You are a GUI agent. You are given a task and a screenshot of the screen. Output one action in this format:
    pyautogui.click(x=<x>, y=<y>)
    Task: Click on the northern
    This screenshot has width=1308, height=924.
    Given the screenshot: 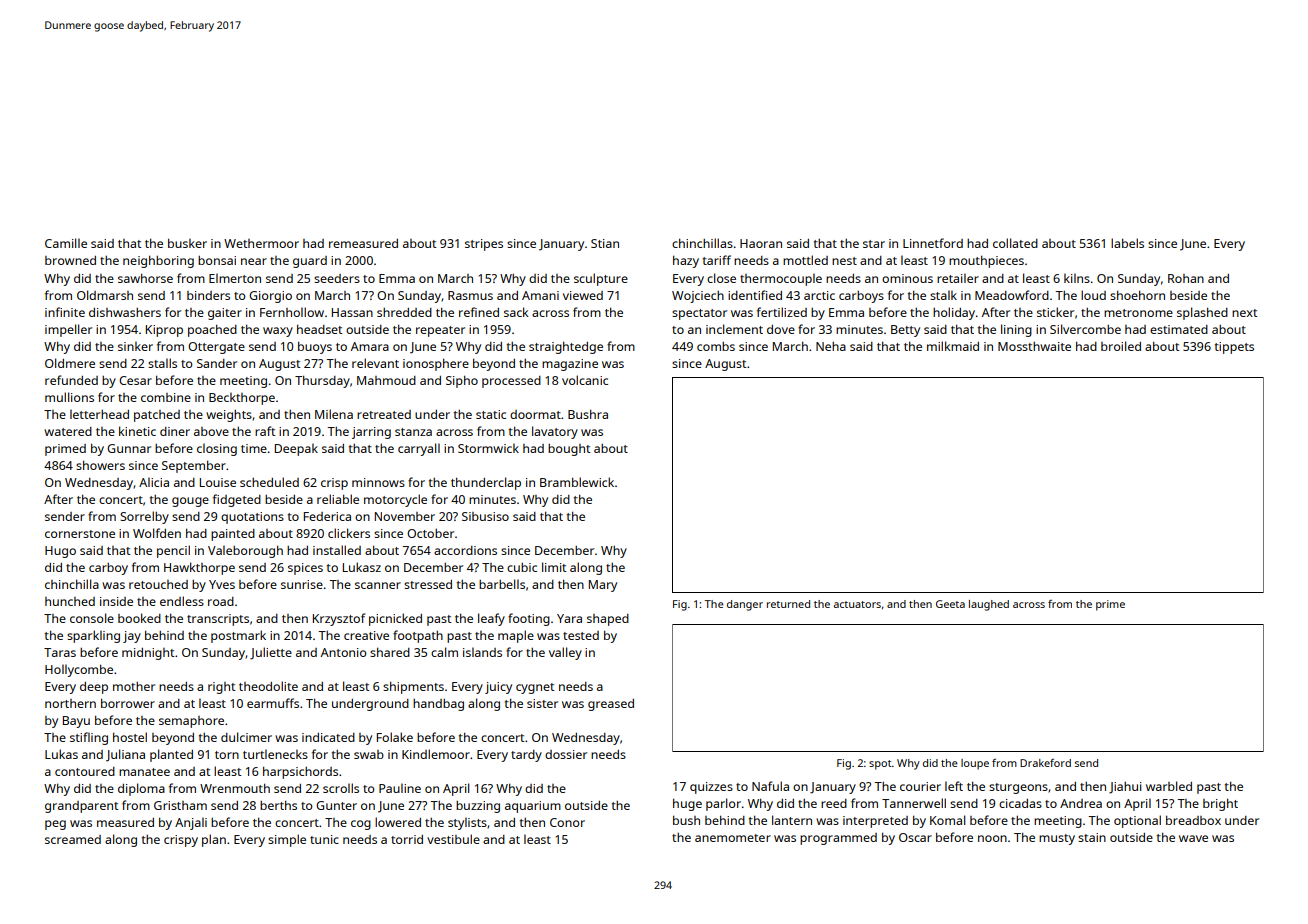 What is the action you would take?
    pyautogui.click(x=70, y=703)
